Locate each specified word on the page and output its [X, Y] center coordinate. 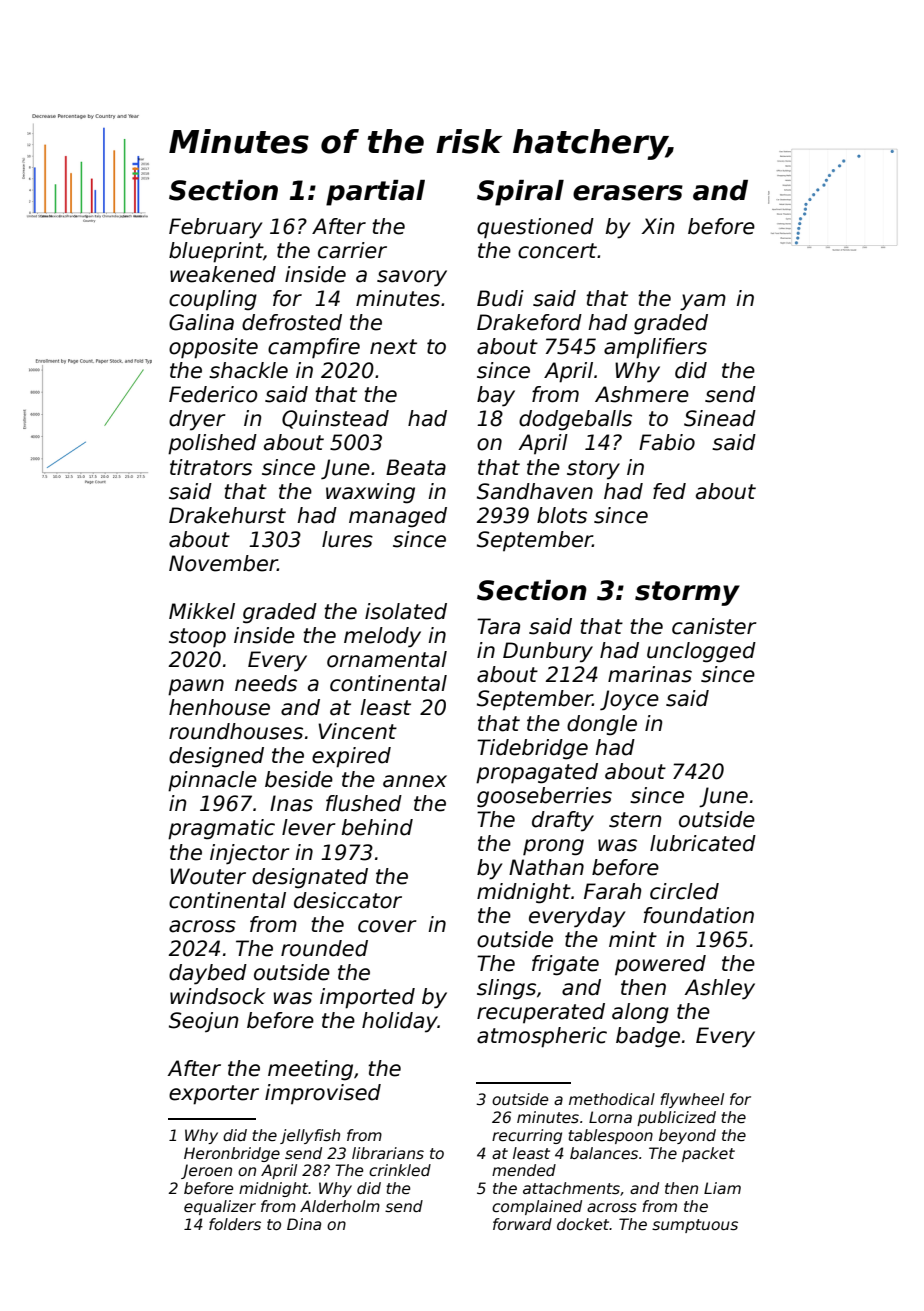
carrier [352, 250]
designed [216, 757]
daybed [208, 974]
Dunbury [548, 652]
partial [375, 193]
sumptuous [695, 1226]
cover [387, 926]
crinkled [400, 1170]
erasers [628, 193]
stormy [687, 593]
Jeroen [206, 1171]
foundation [699, 915]
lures [347, 539]
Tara [498, 626]
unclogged [701, 652]
